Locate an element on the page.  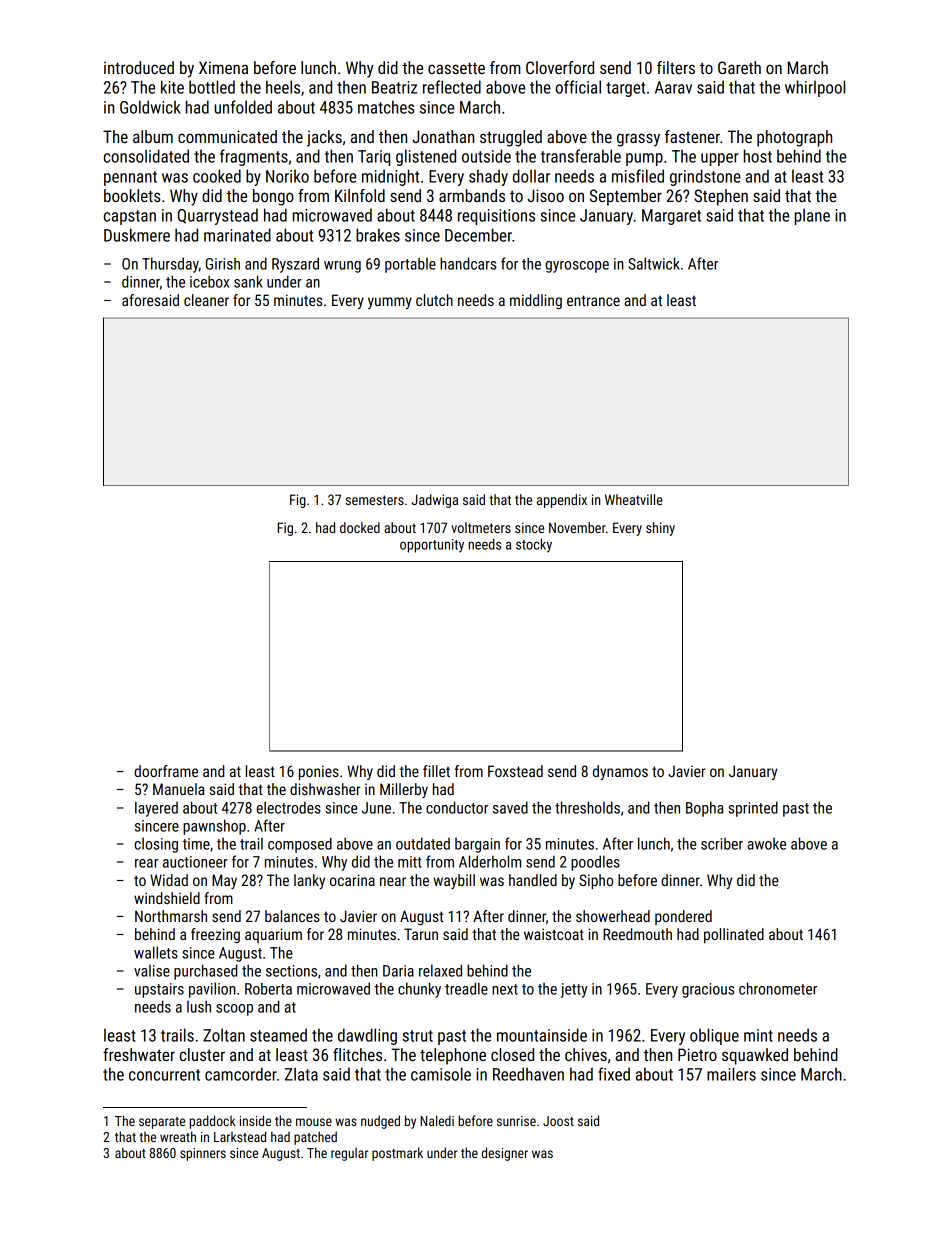
Cloverford is located at coordinates (560, 67).
